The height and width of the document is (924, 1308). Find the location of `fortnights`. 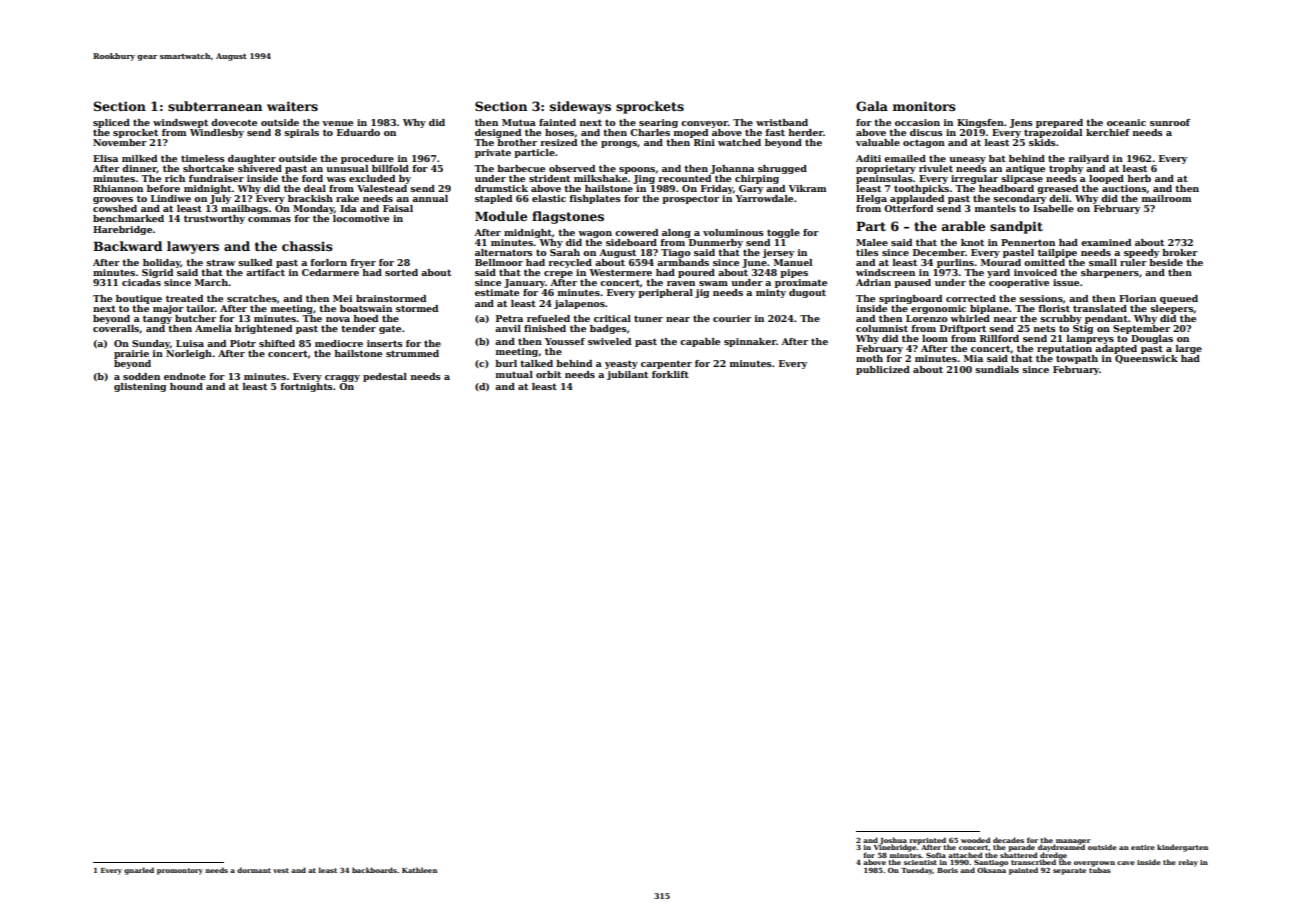

fortnights is located at coordinates (306, 387).
